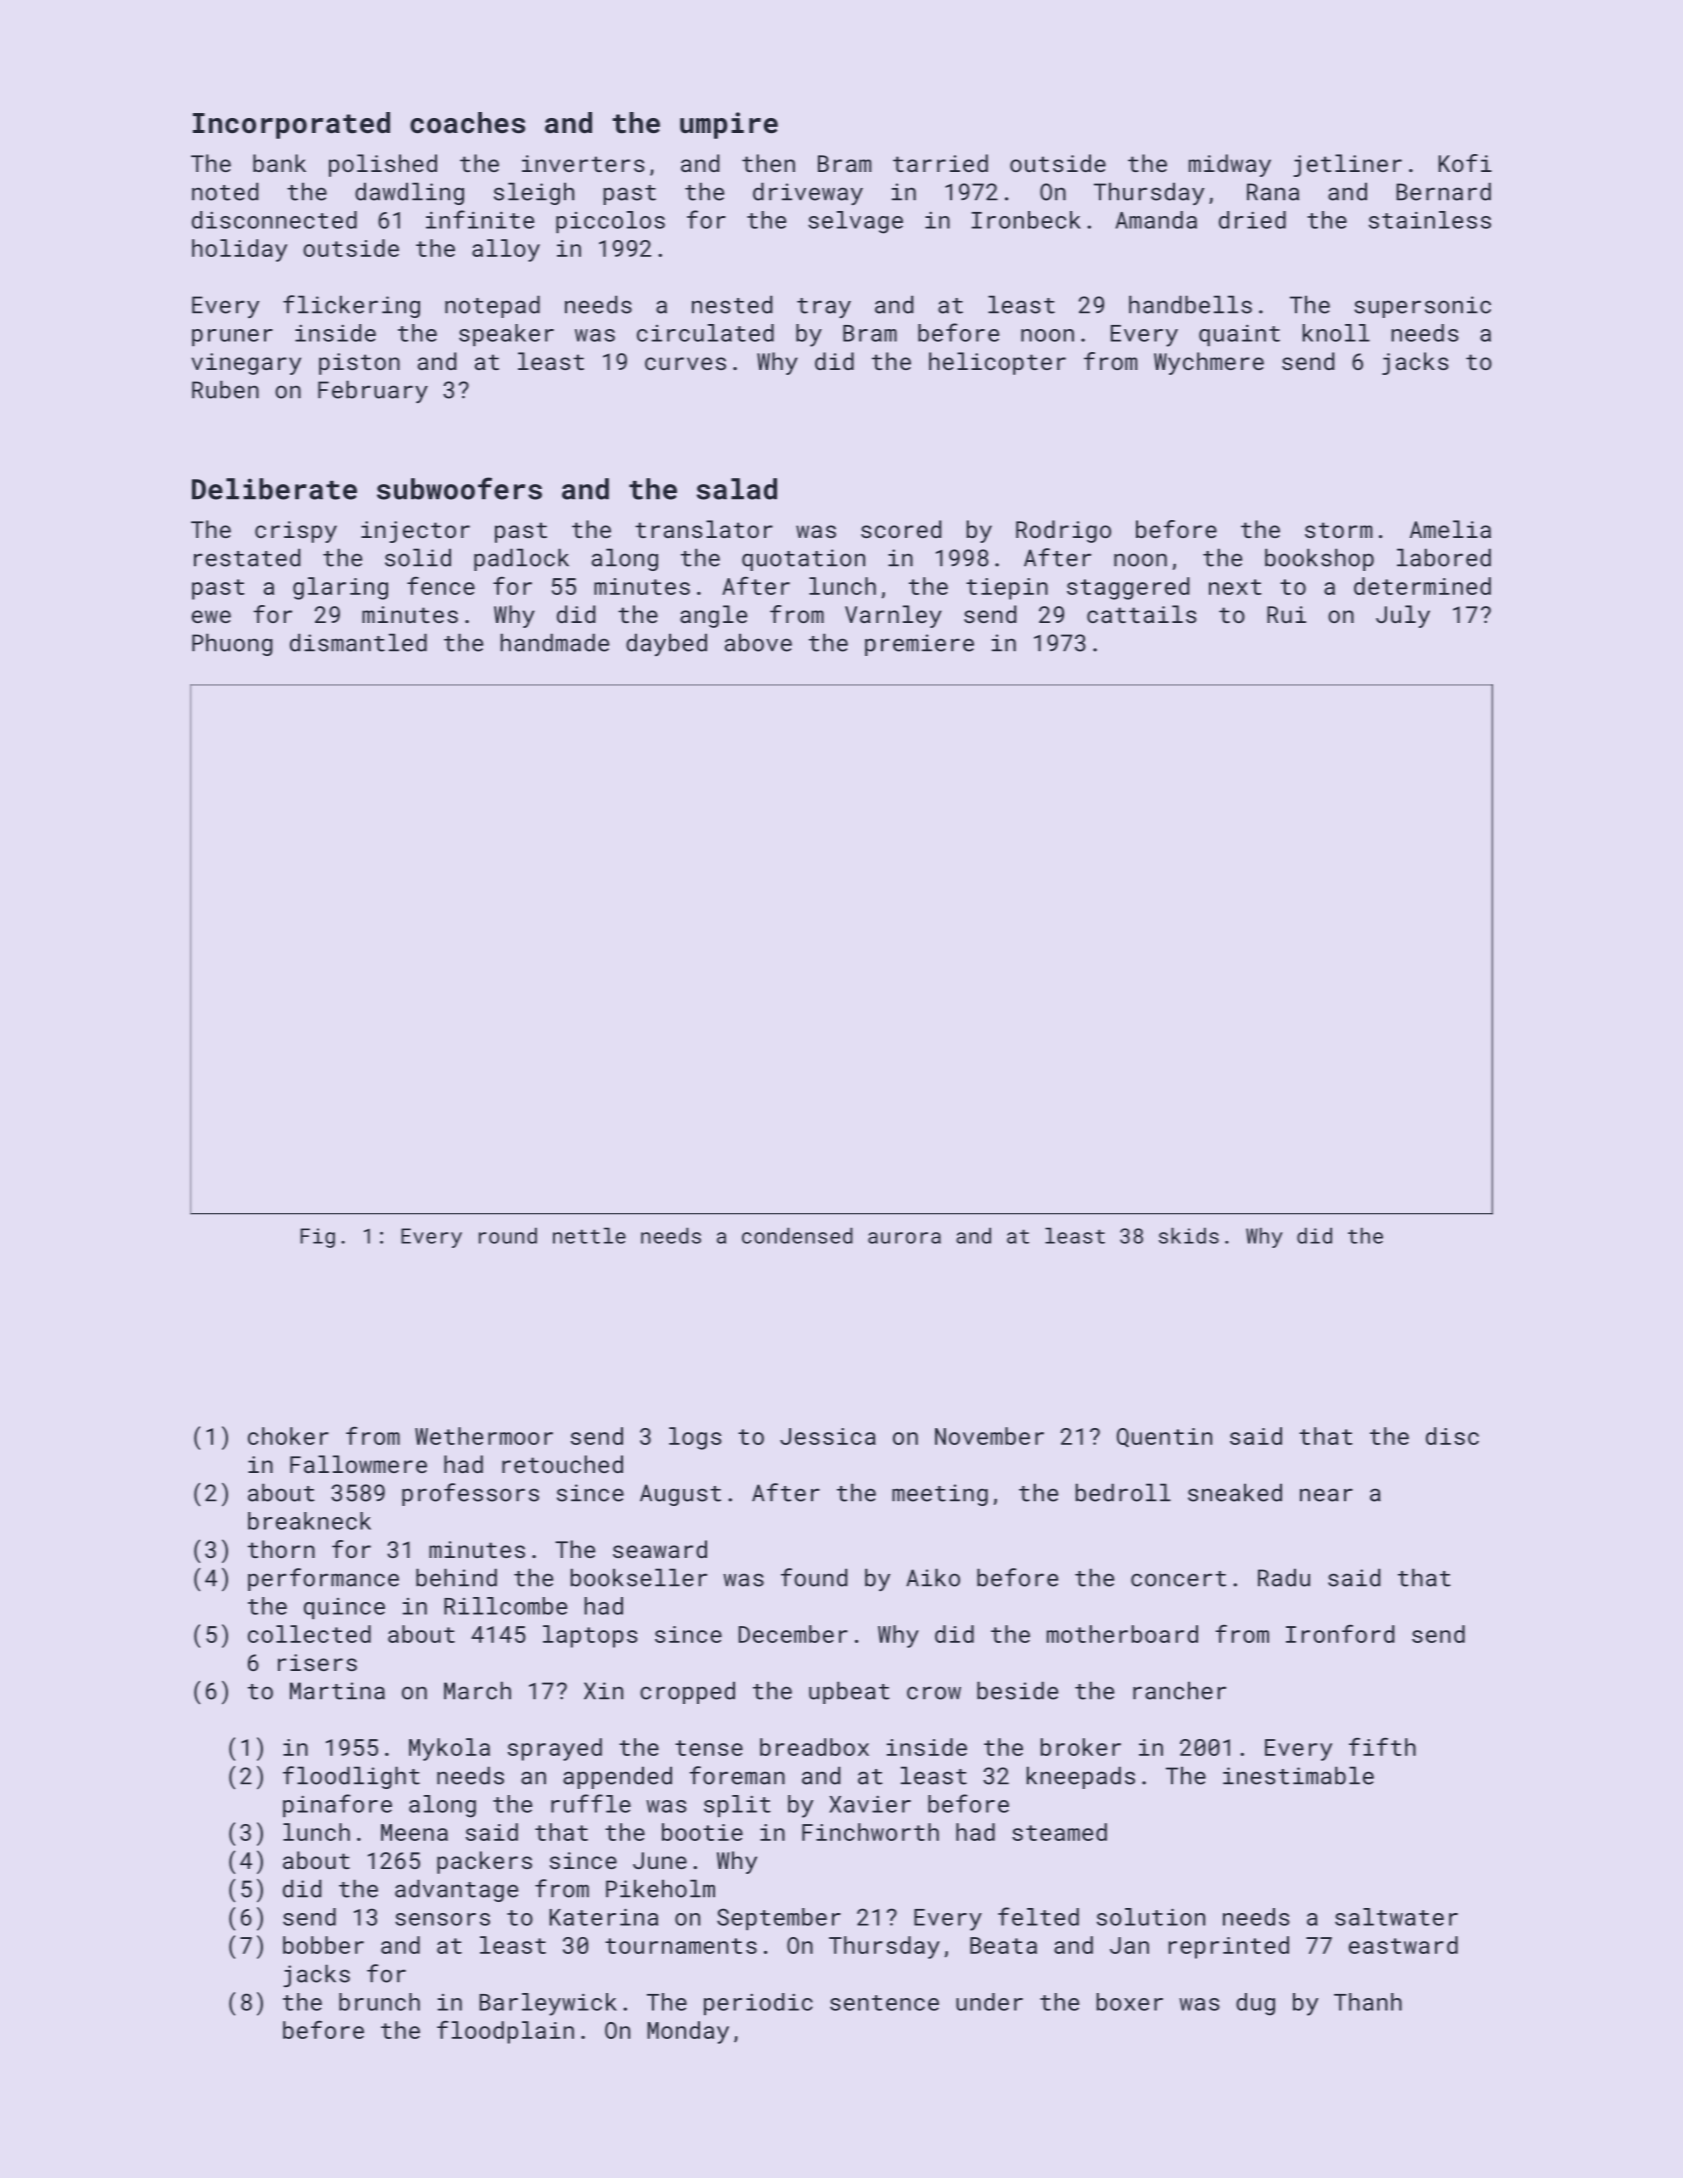  I want to click on breadbox, so click(814, 1747).
